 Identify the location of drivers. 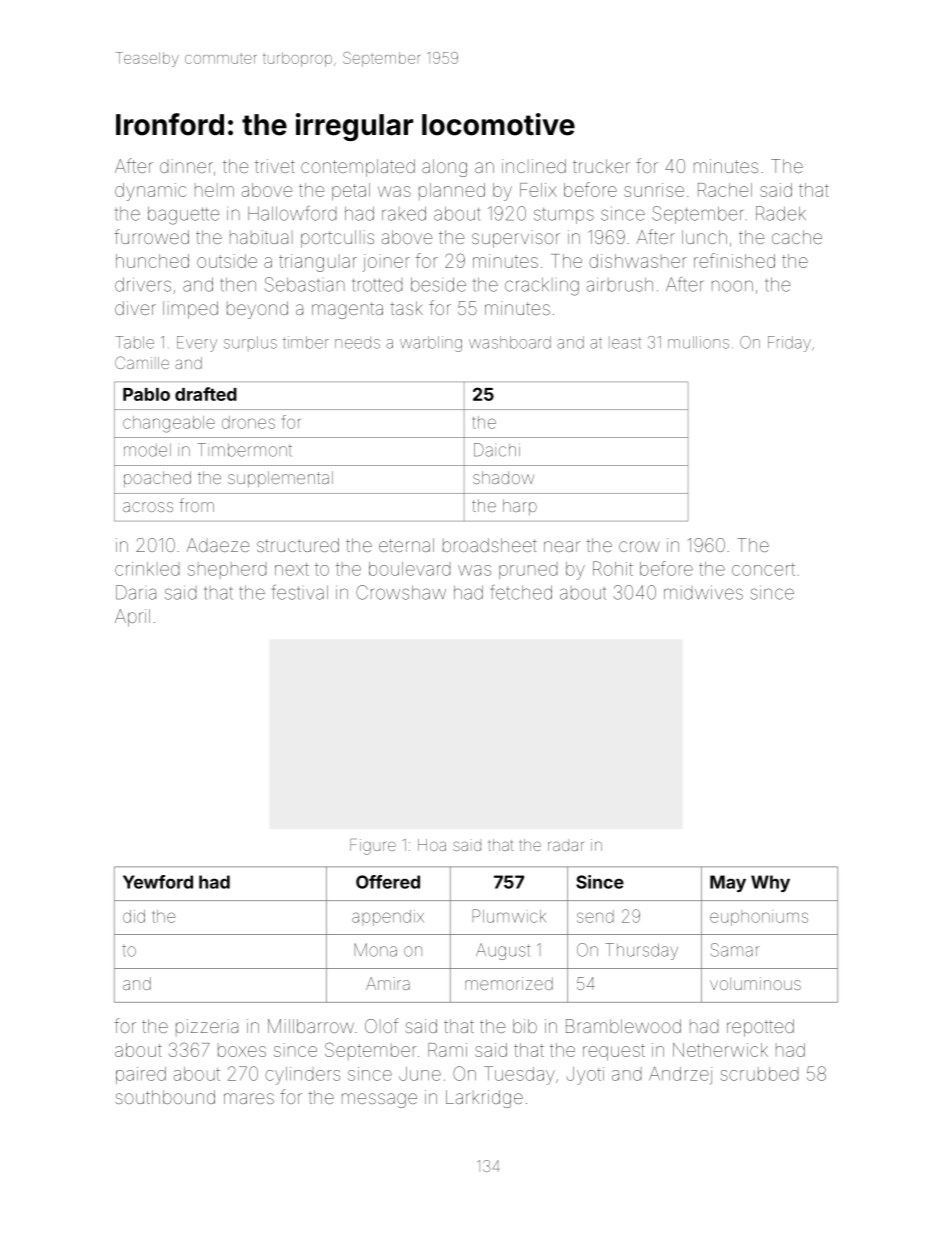
(143, 284).
